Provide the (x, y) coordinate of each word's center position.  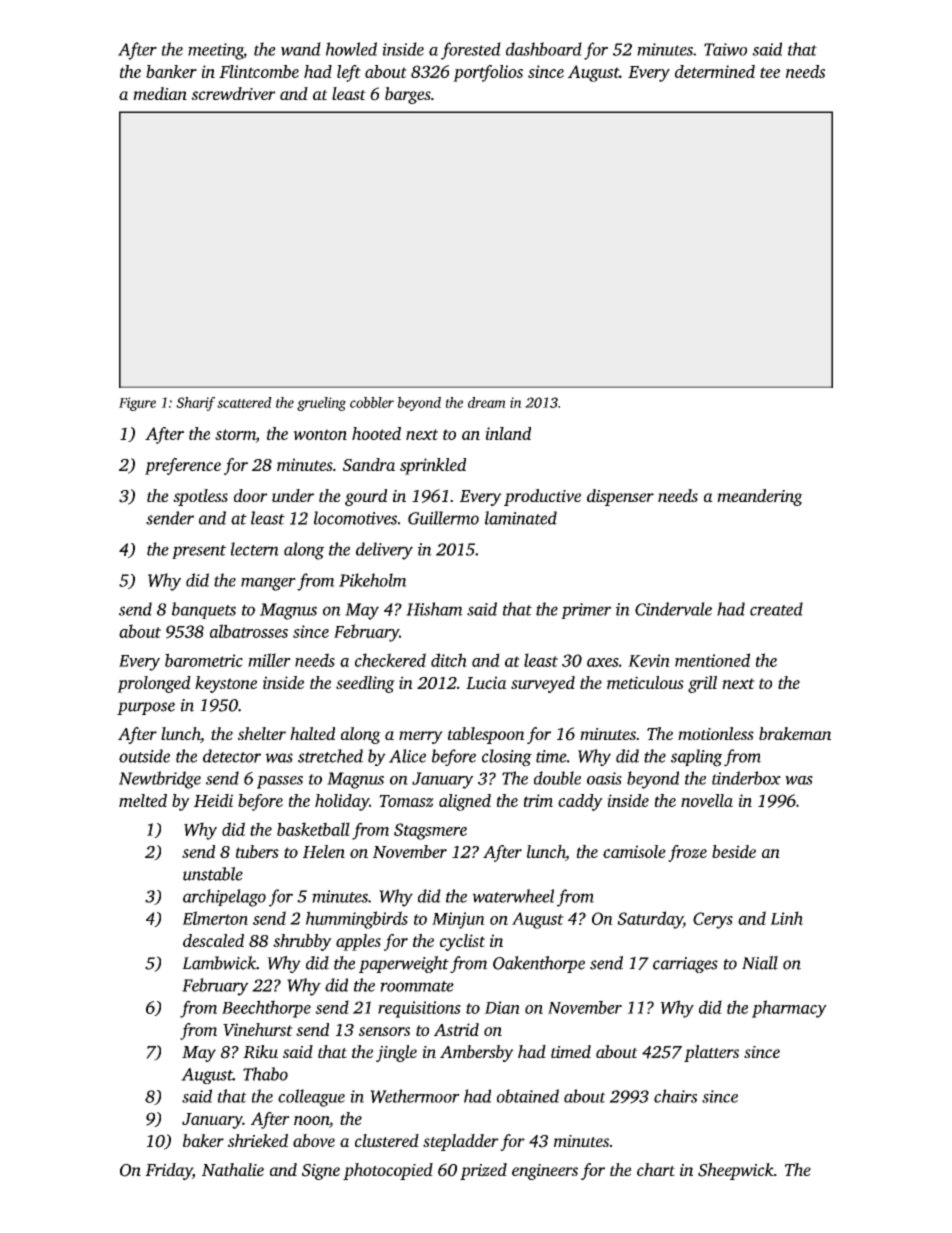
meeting (216, 51)
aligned (465, 802)
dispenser (620, 497)
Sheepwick (736, 1171)
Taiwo (725, 49)
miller (269, 660)
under (293, 495)
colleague (311, 1098)
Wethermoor (415, 1096)
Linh (786, 918)
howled (351, 49)
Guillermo (443, 518)
